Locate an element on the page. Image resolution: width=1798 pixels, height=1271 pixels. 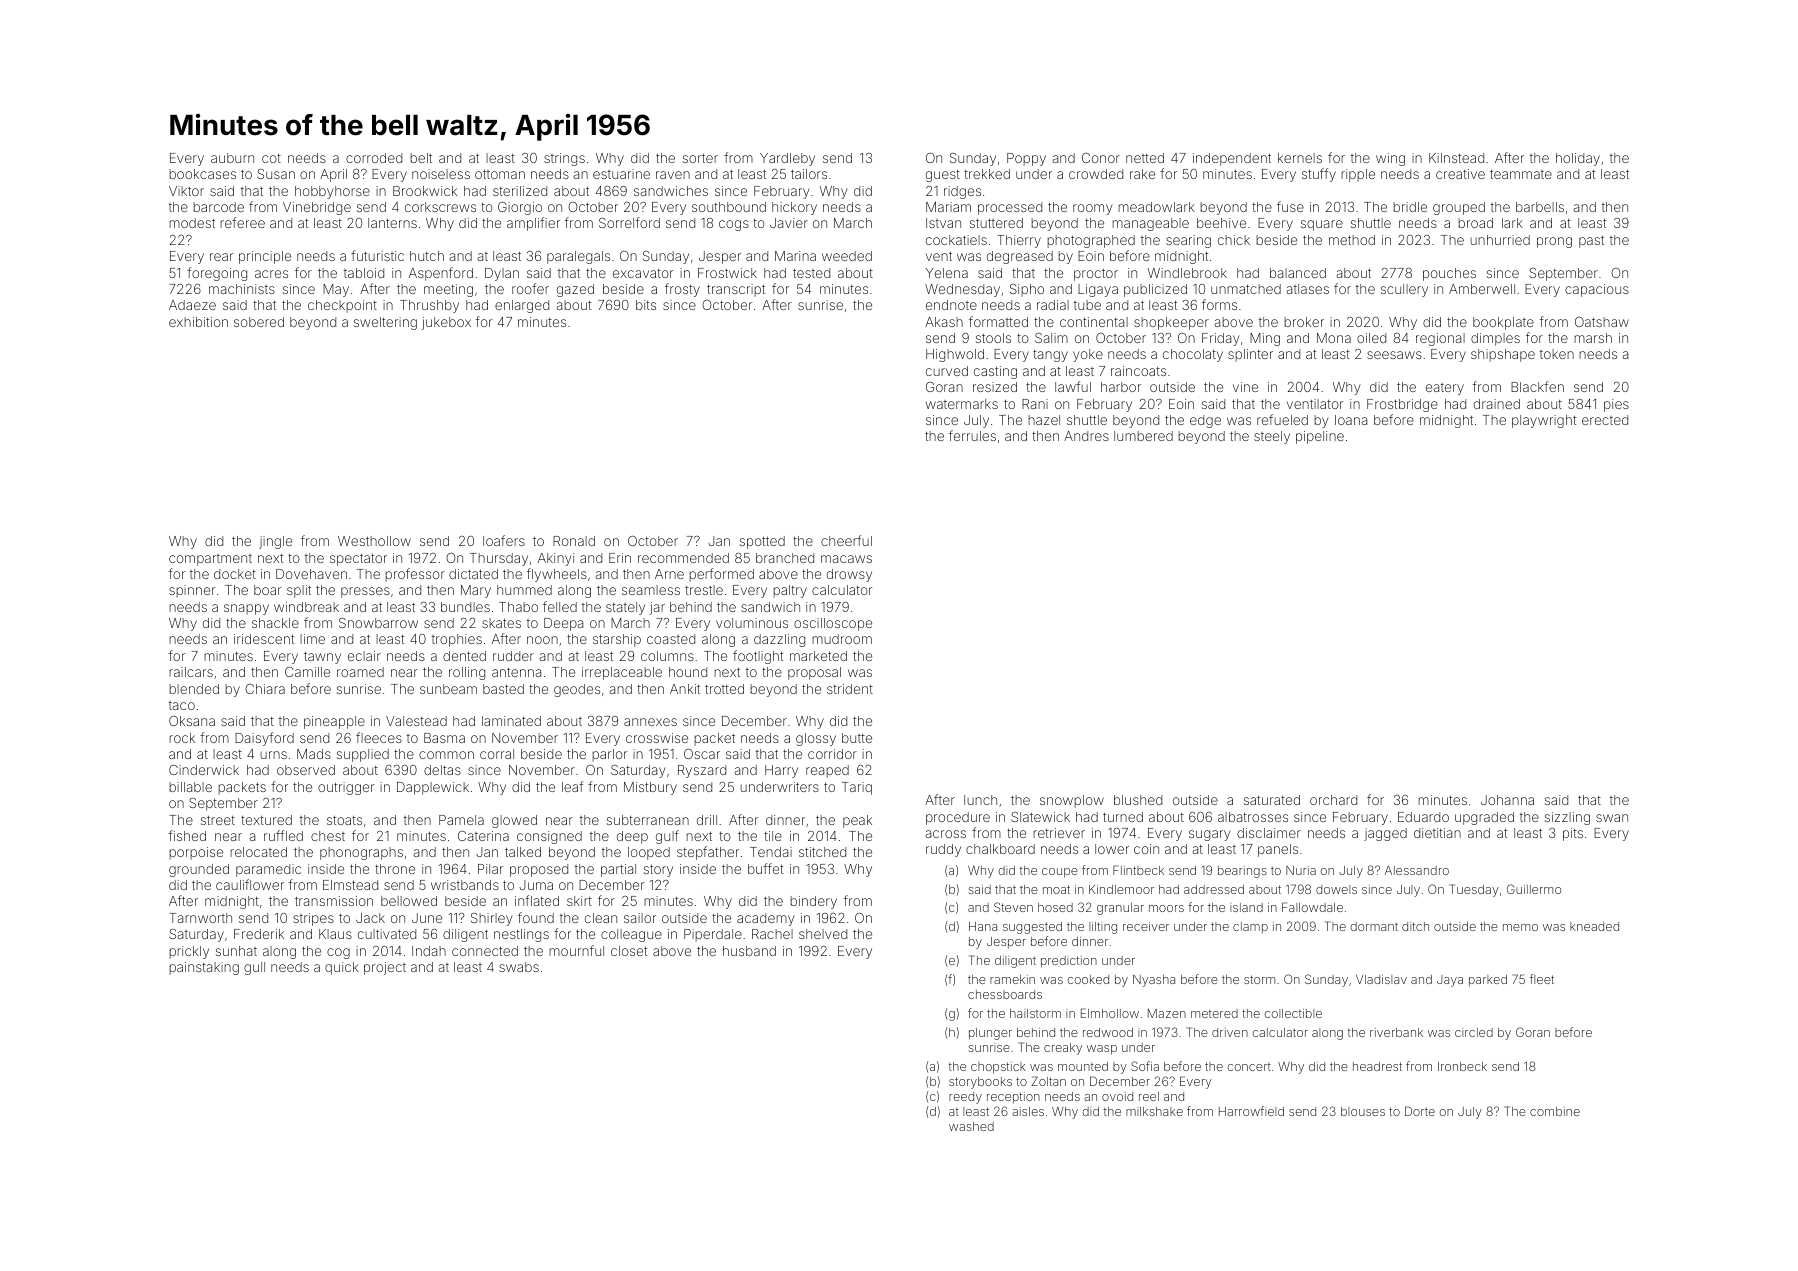
spectator is located at coordinates (358, 560).
